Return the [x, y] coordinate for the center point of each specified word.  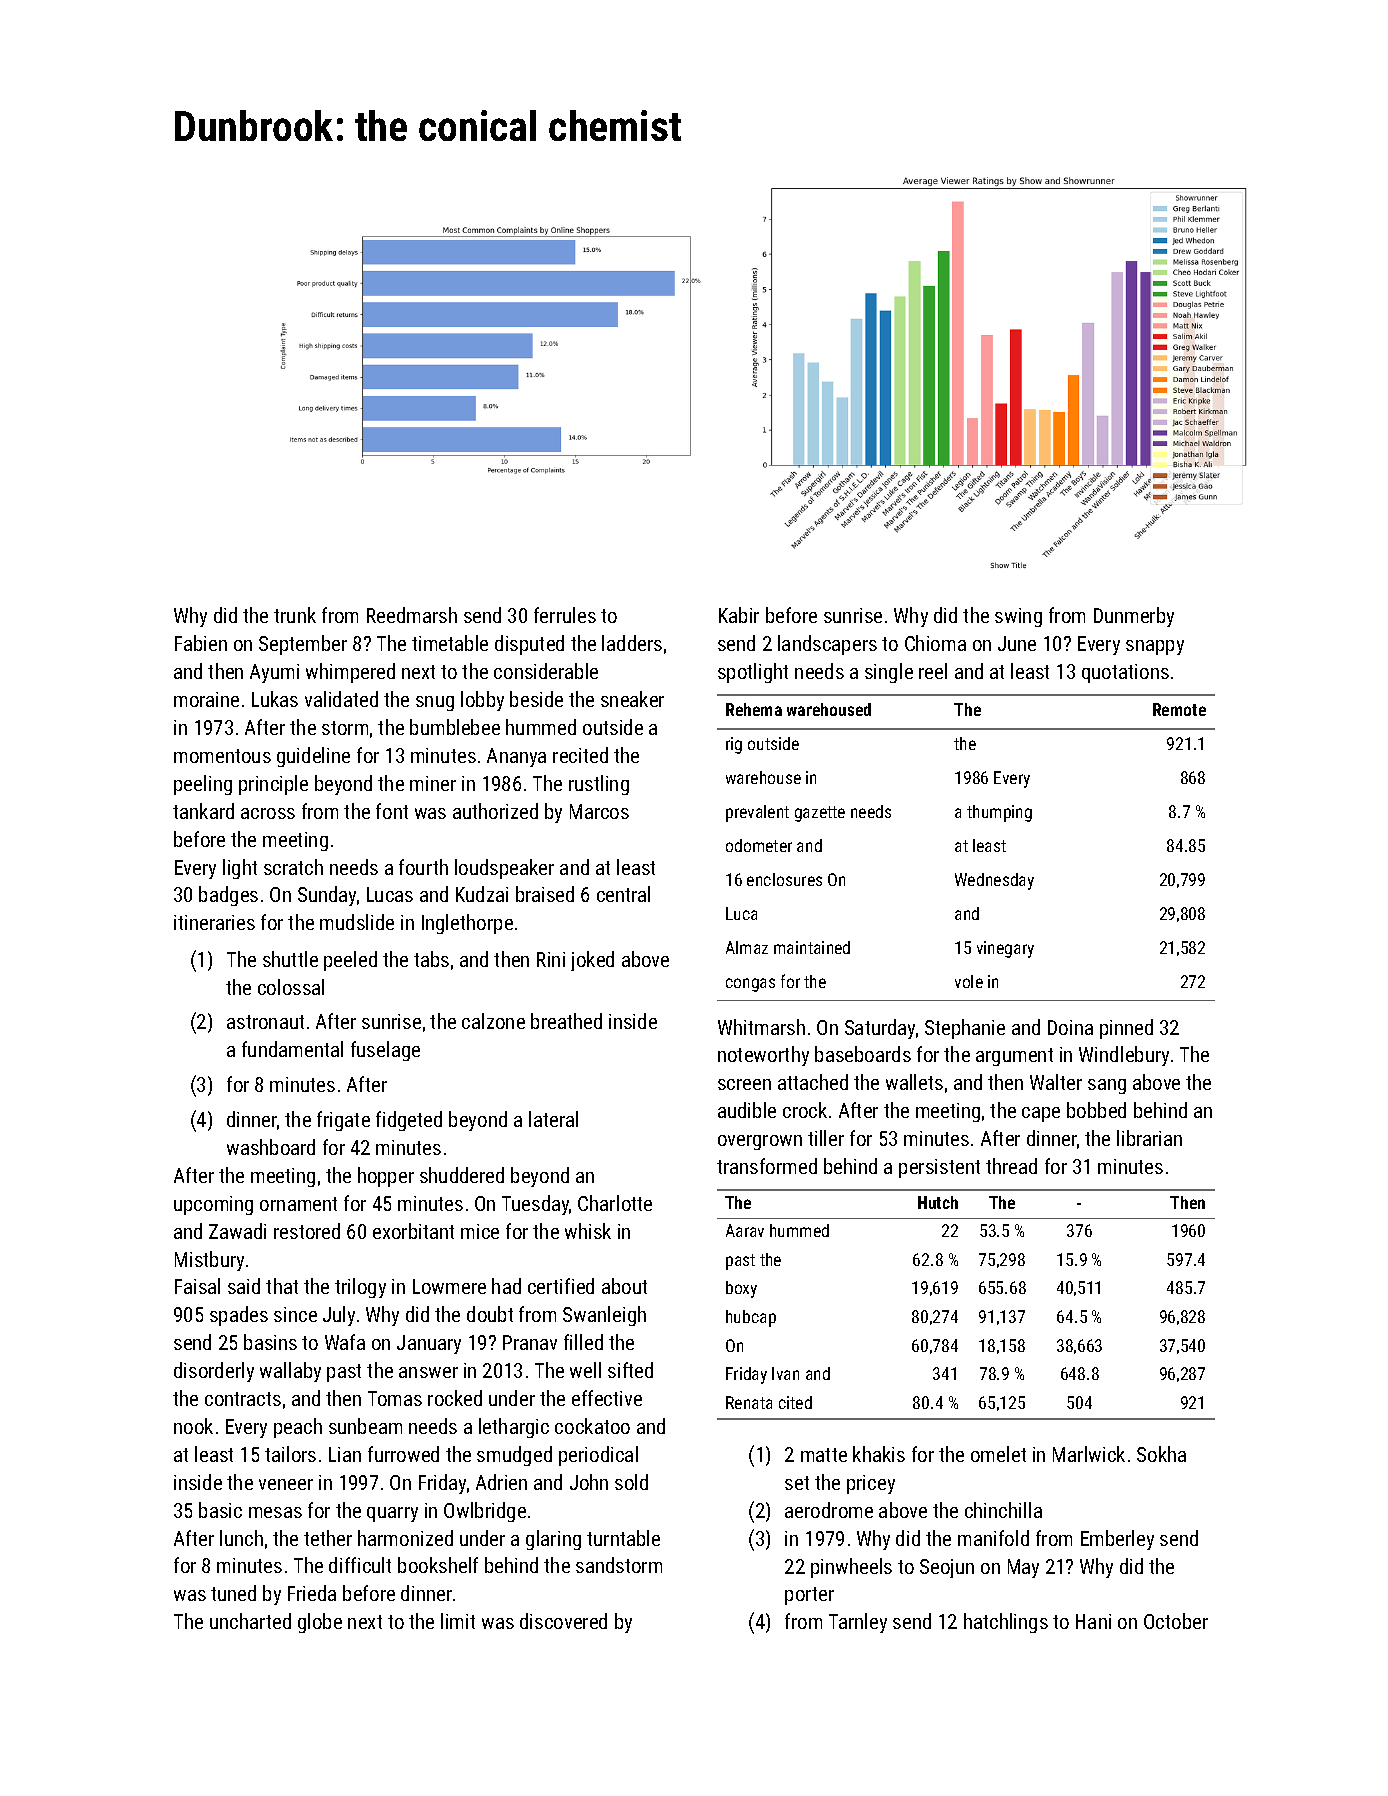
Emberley [1117, 1540]
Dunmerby [1134, 617]
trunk [295, 615]
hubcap [751, 1318]
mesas [275, 1512]
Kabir [739, 615]
